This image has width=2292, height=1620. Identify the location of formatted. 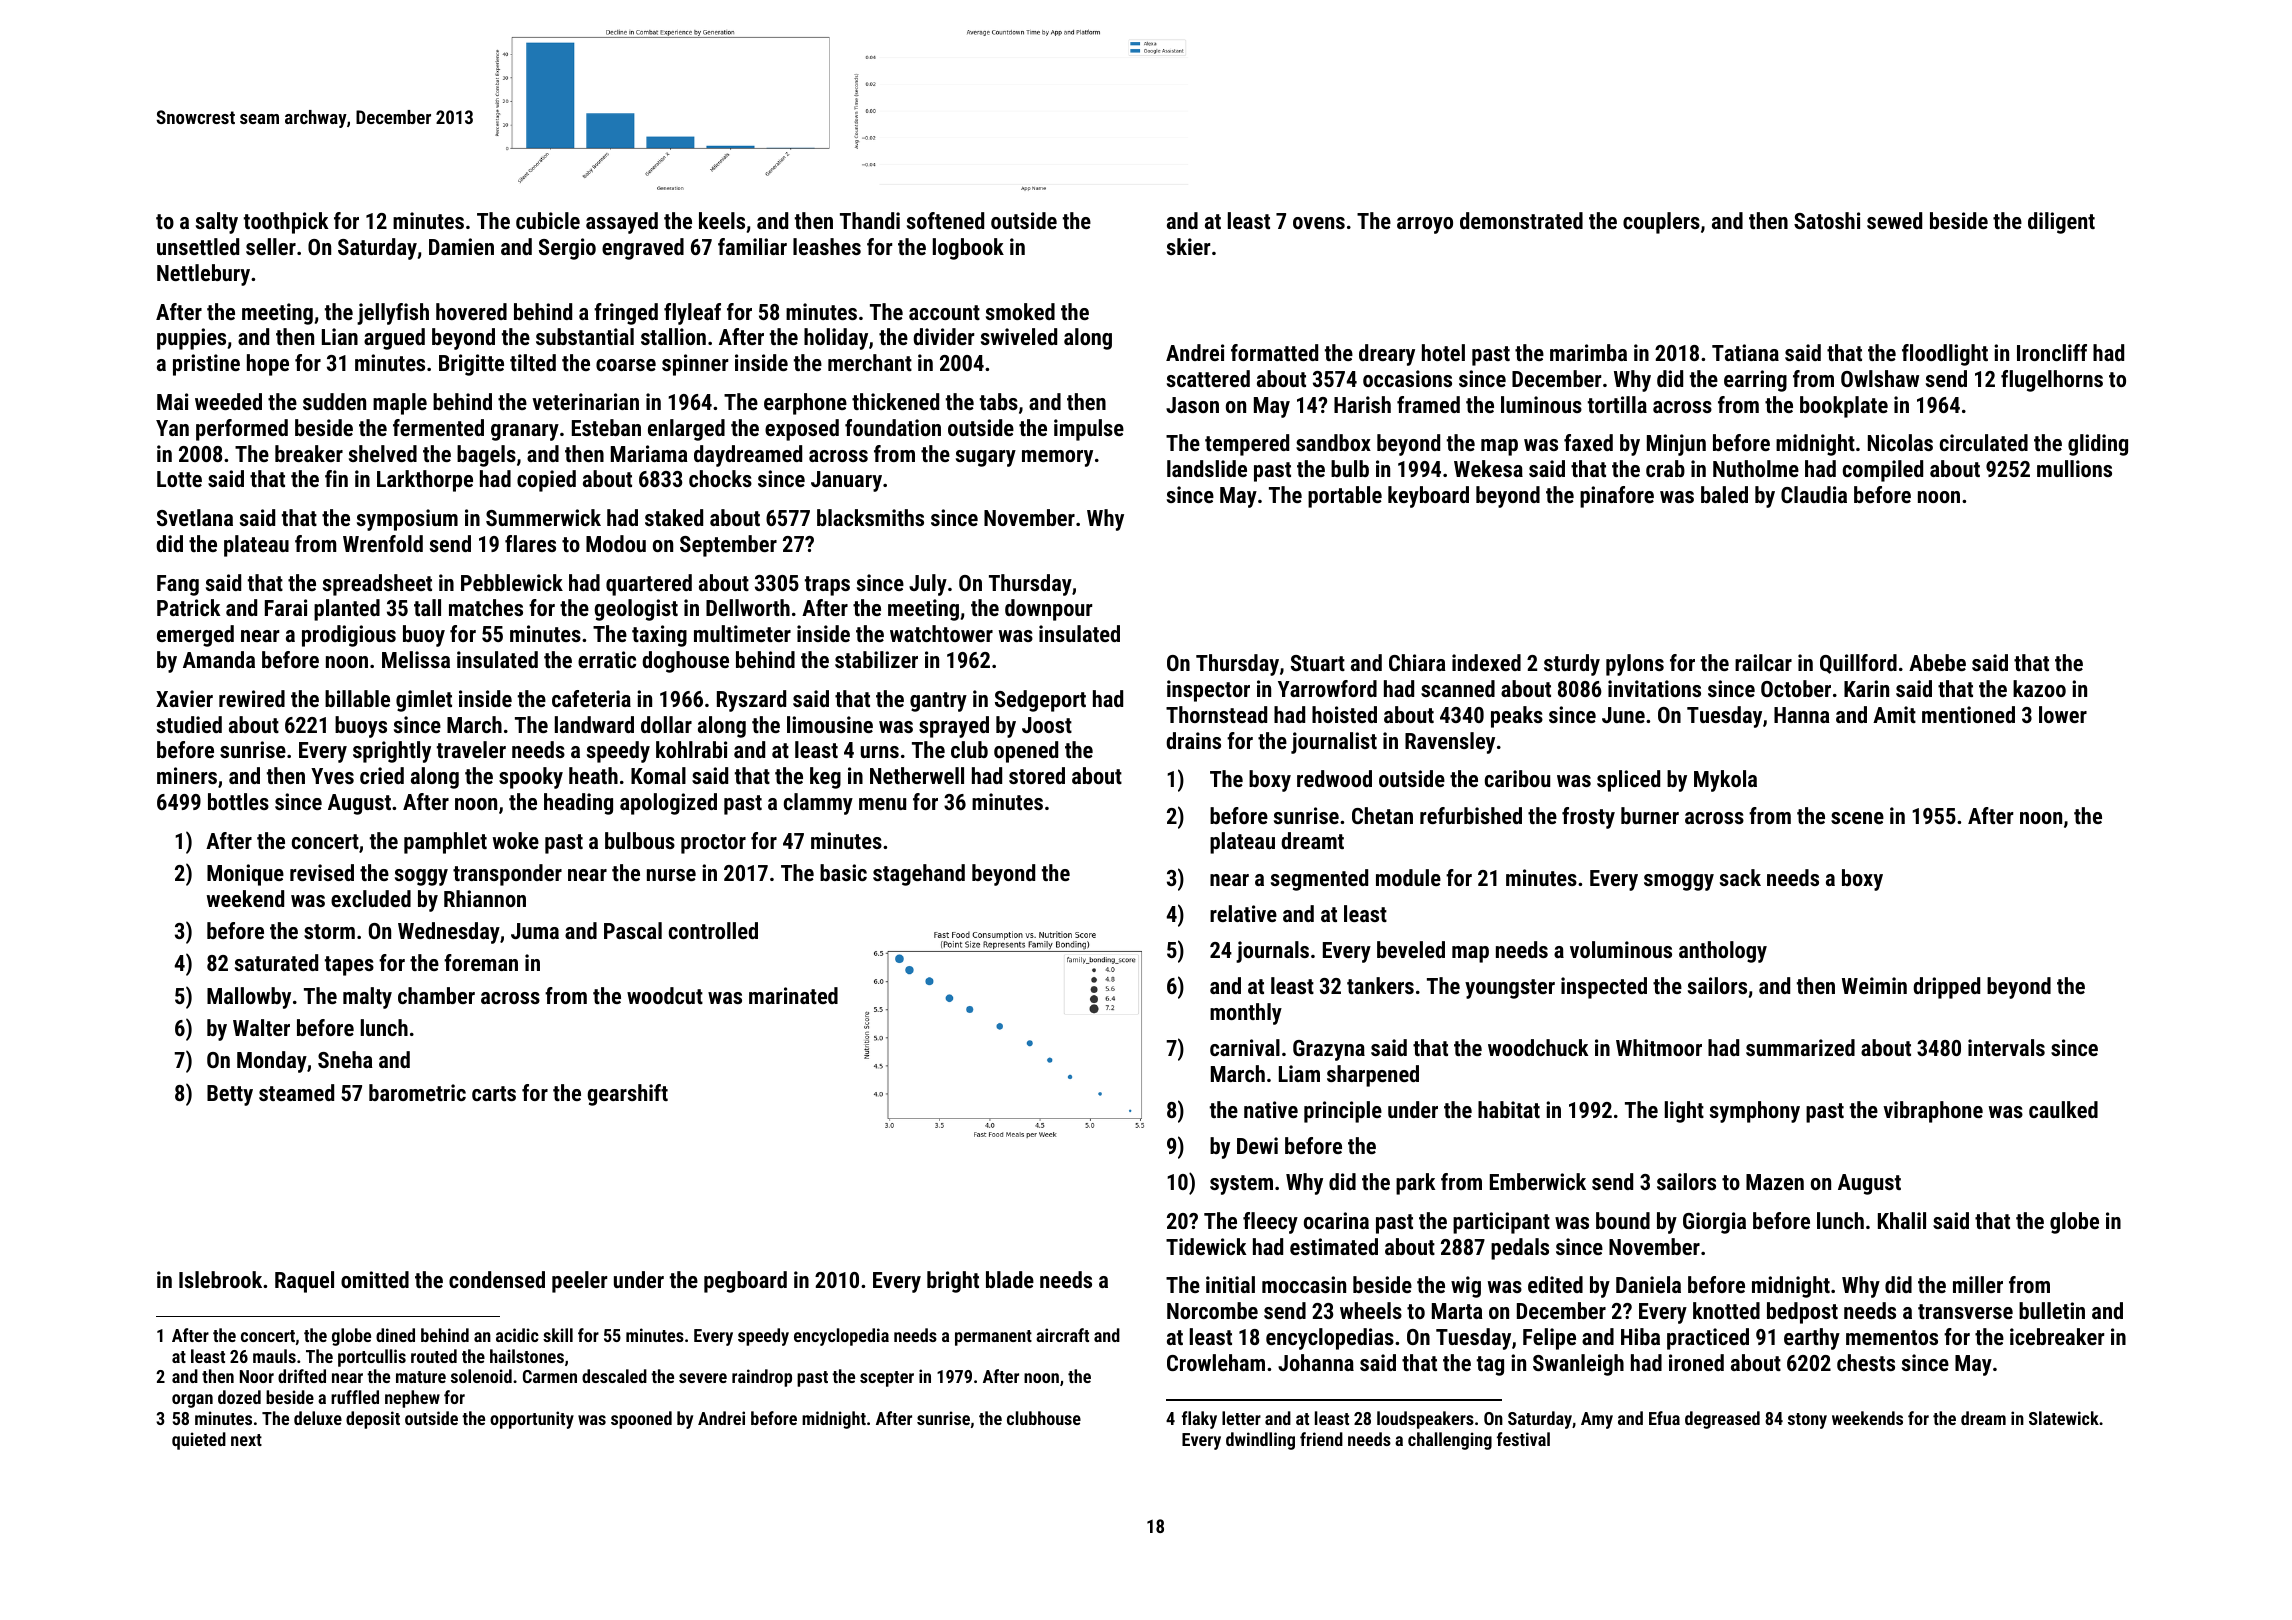
(1274, 352).
